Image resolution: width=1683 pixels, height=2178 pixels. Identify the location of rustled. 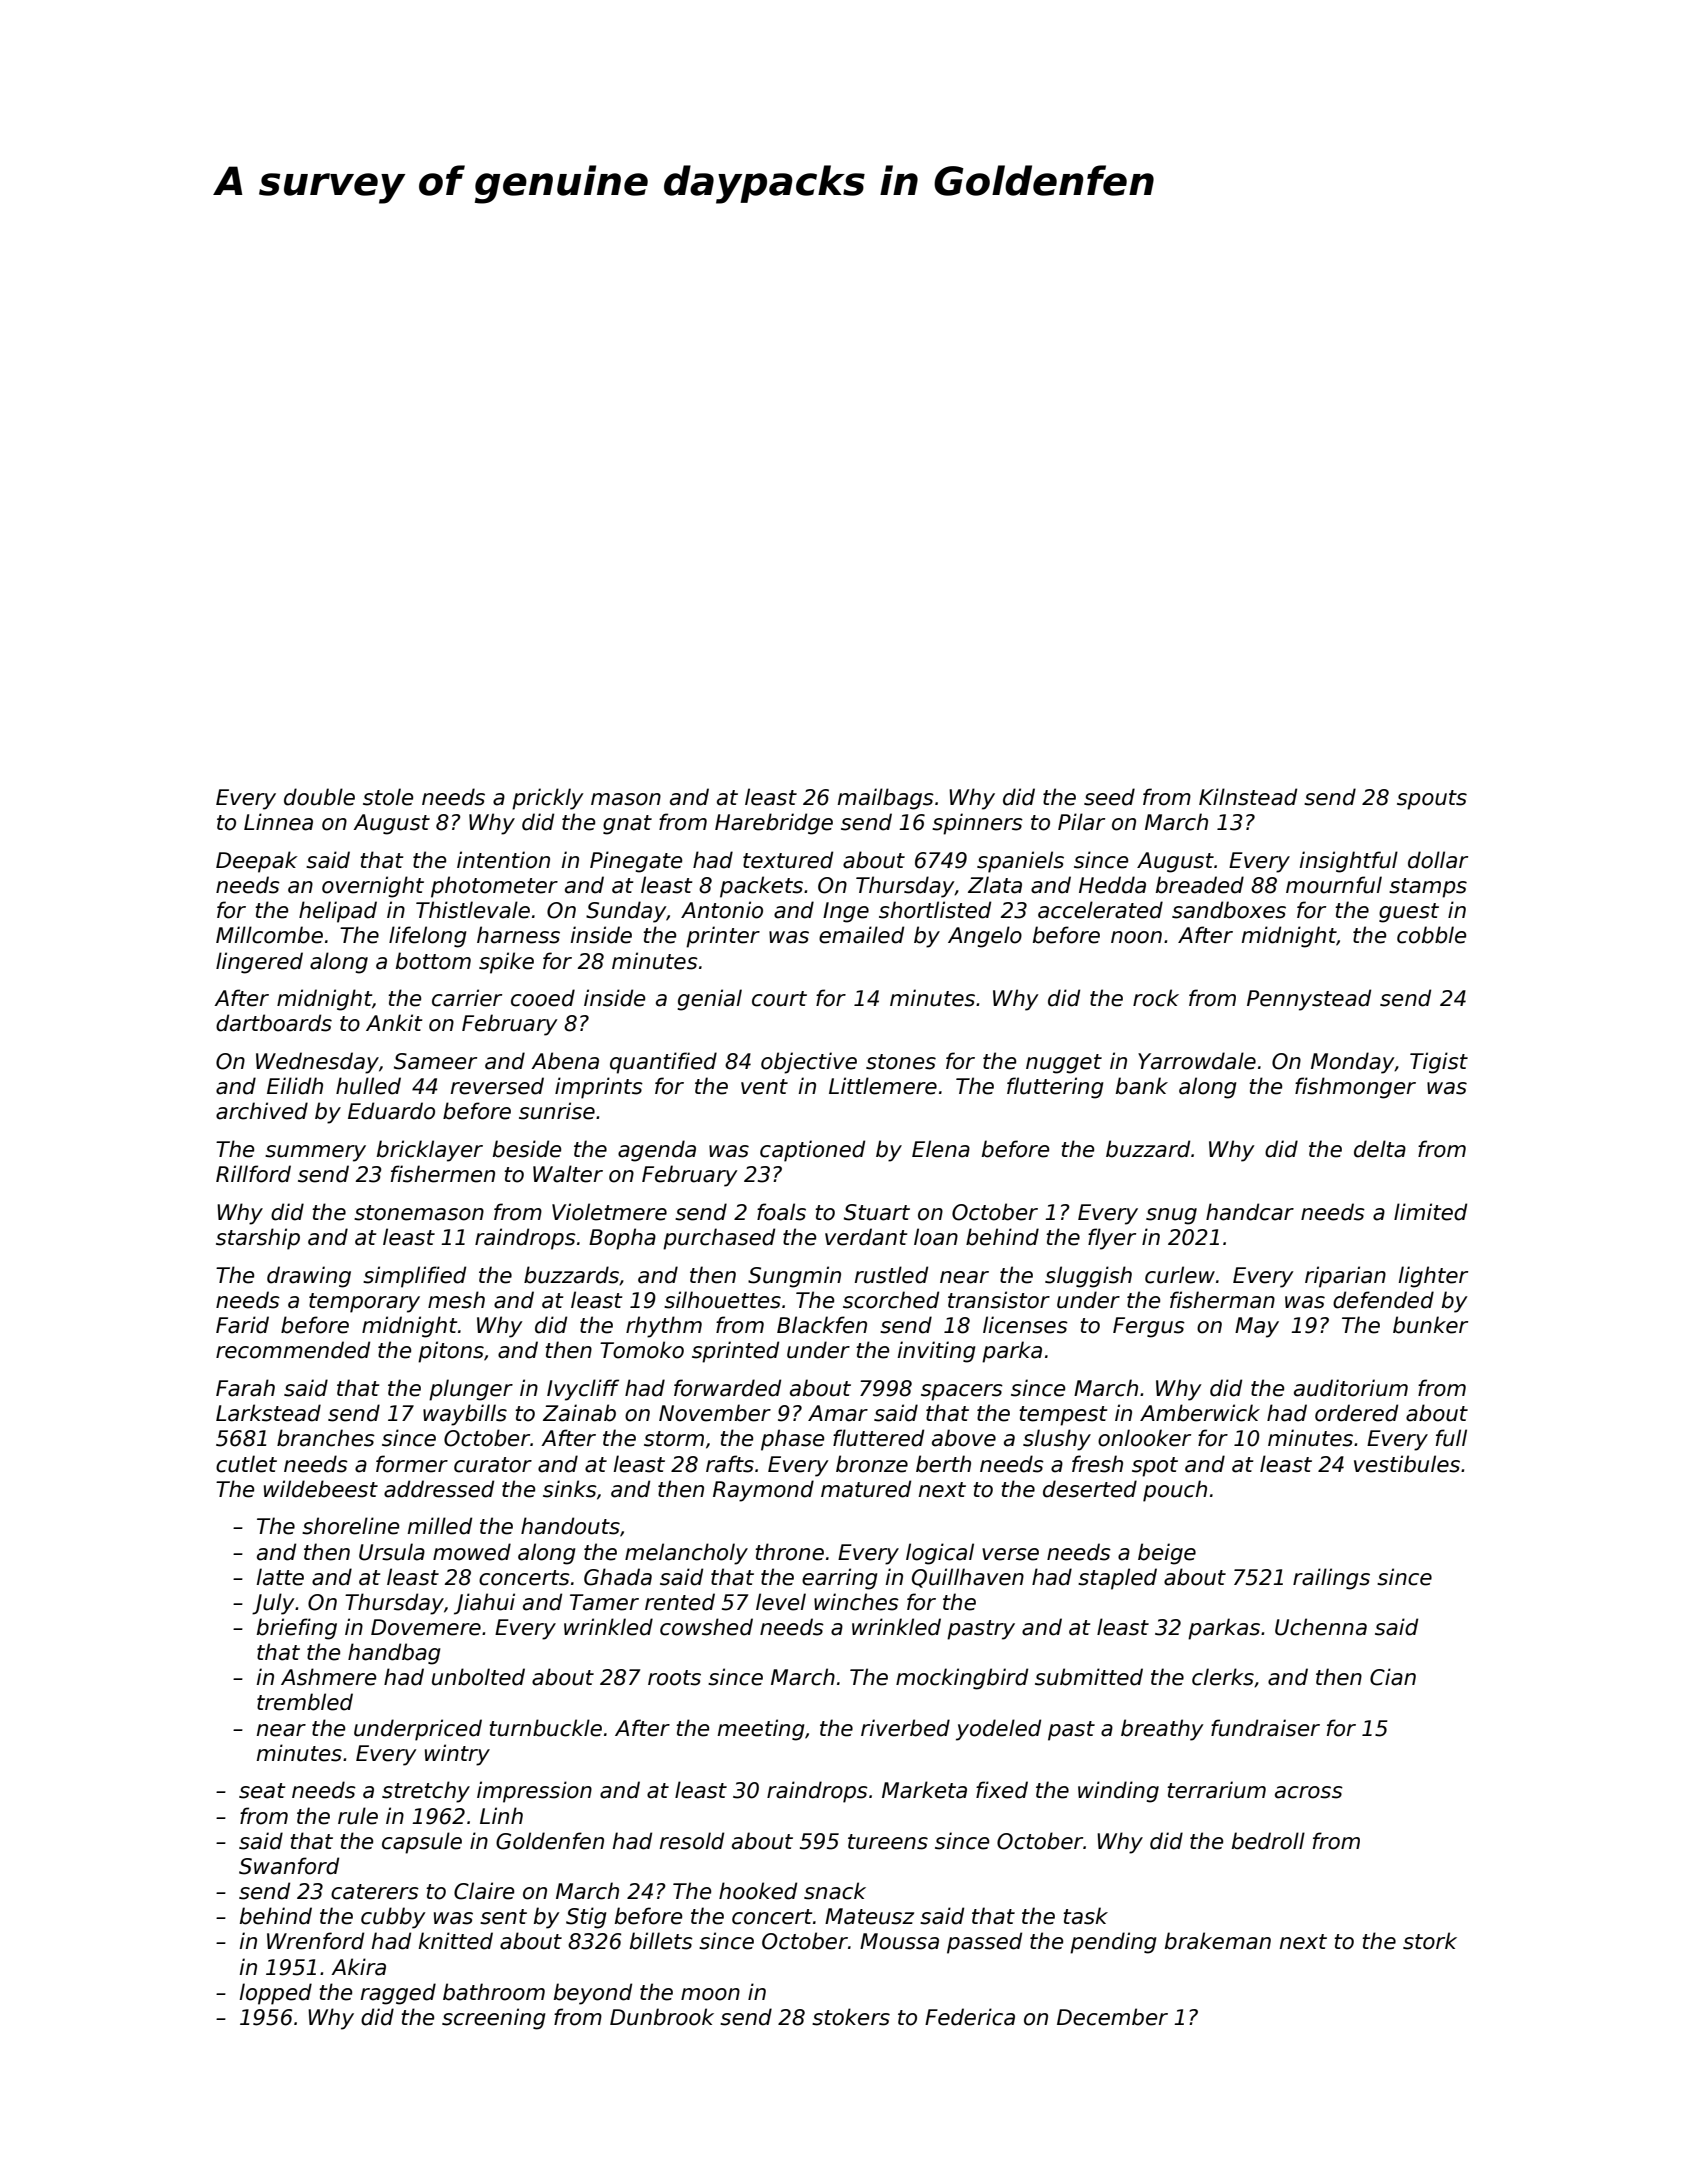
(891, 1275).
